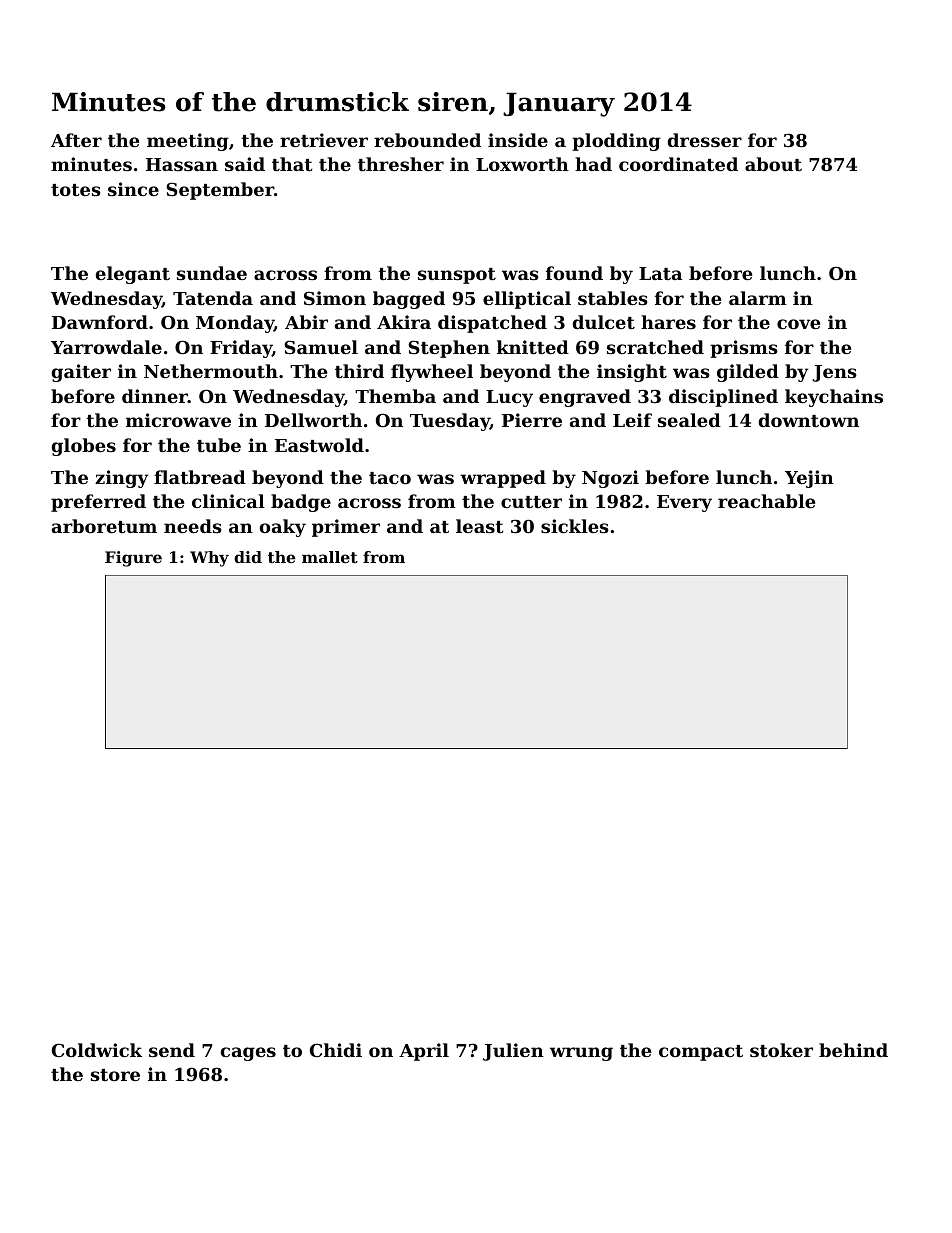 This image has width=952, height=1233. Describe the element at coordinates (766, 501) in the image. I see `reachable` at that location.
